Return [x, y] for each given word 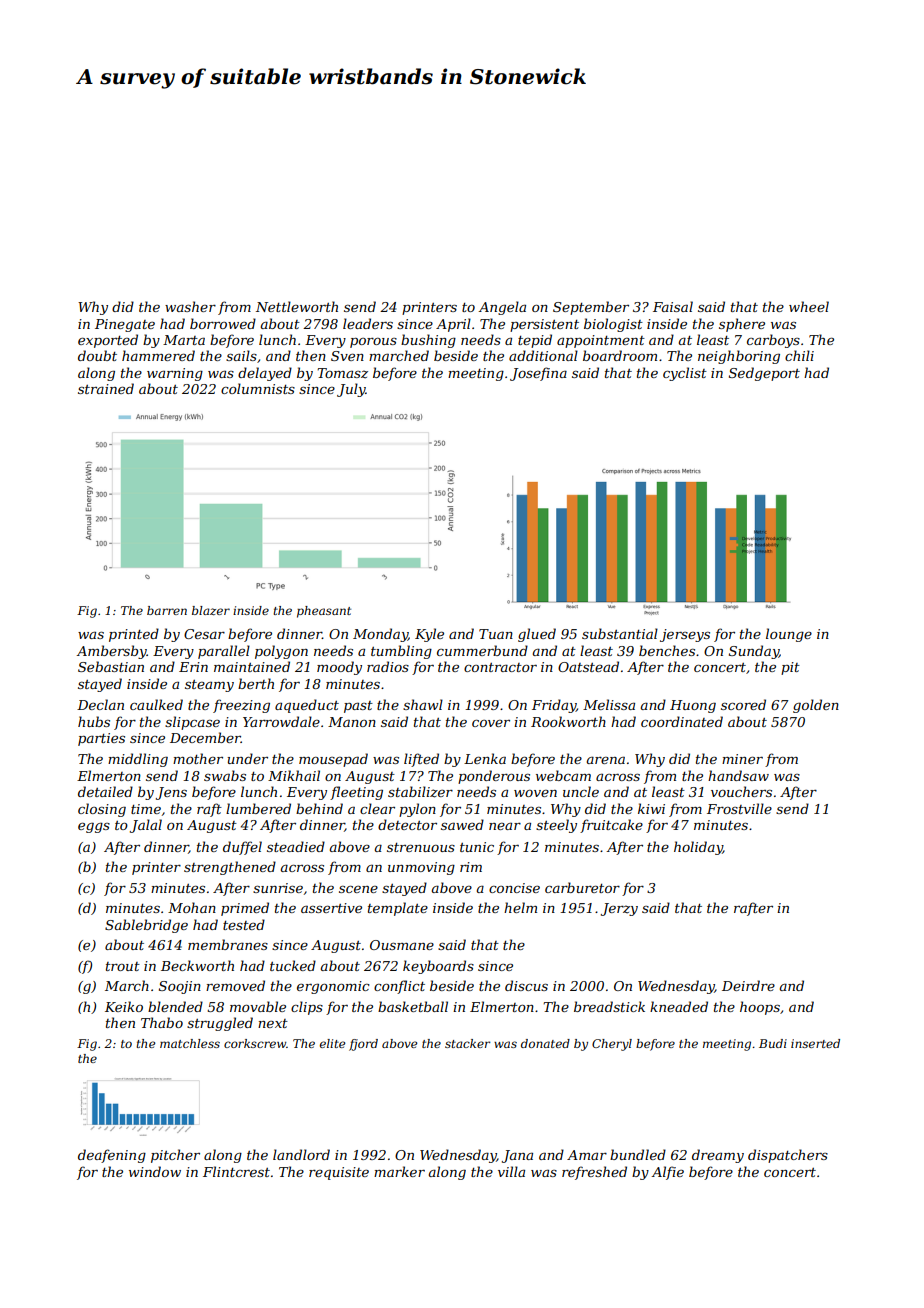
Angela [502, 308]
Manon [352, 722]
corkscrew [255, 1043]
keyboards [438, 967]
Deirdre [748, 985]
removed [235, 985]
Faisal [673, 306]
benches [667, 650]
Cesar [204, 634]
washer [190, 306]
